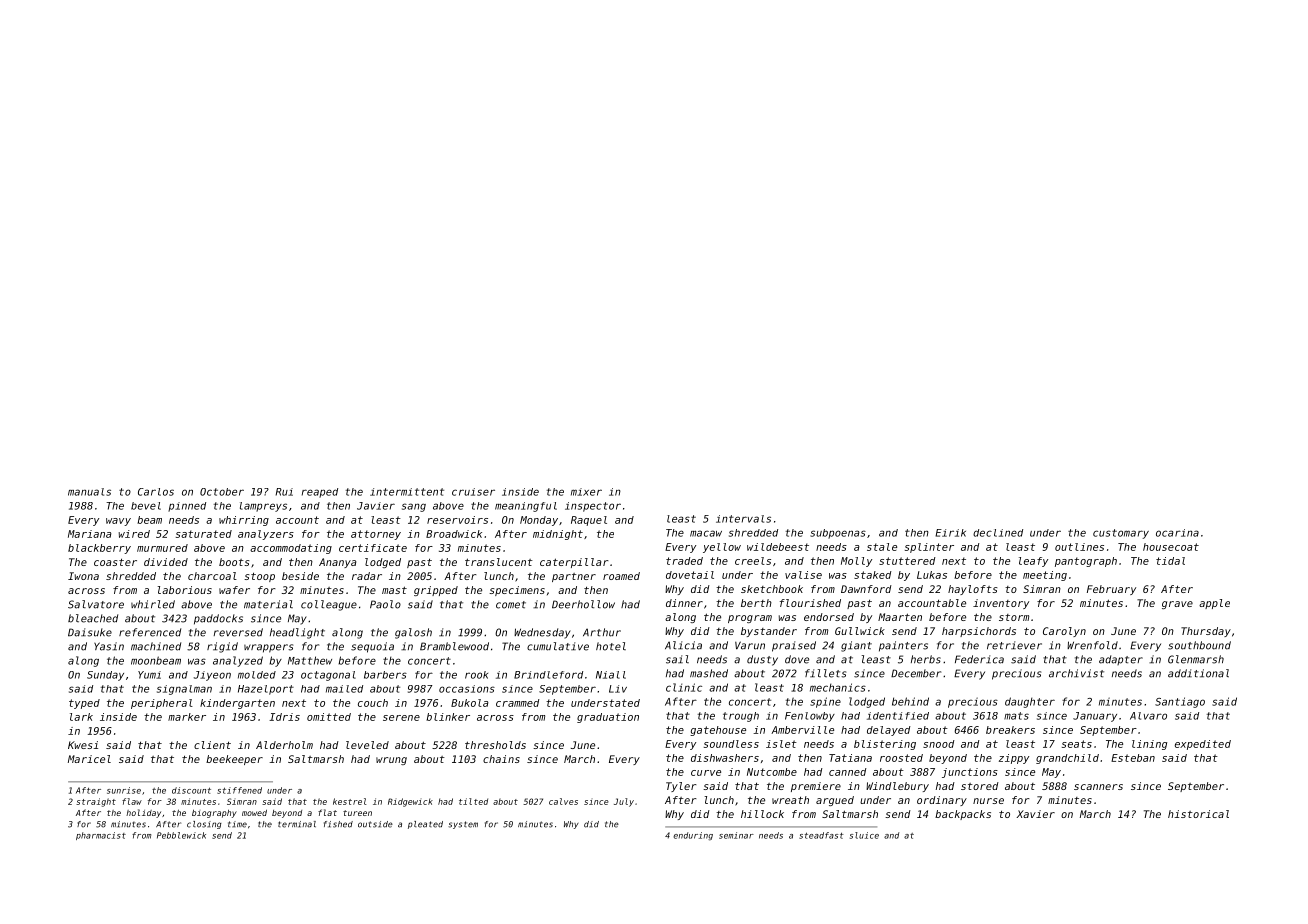  What do you see at coordinates (297, 633) in the page?
I see `headlight` at bounding box center [297, 633].
